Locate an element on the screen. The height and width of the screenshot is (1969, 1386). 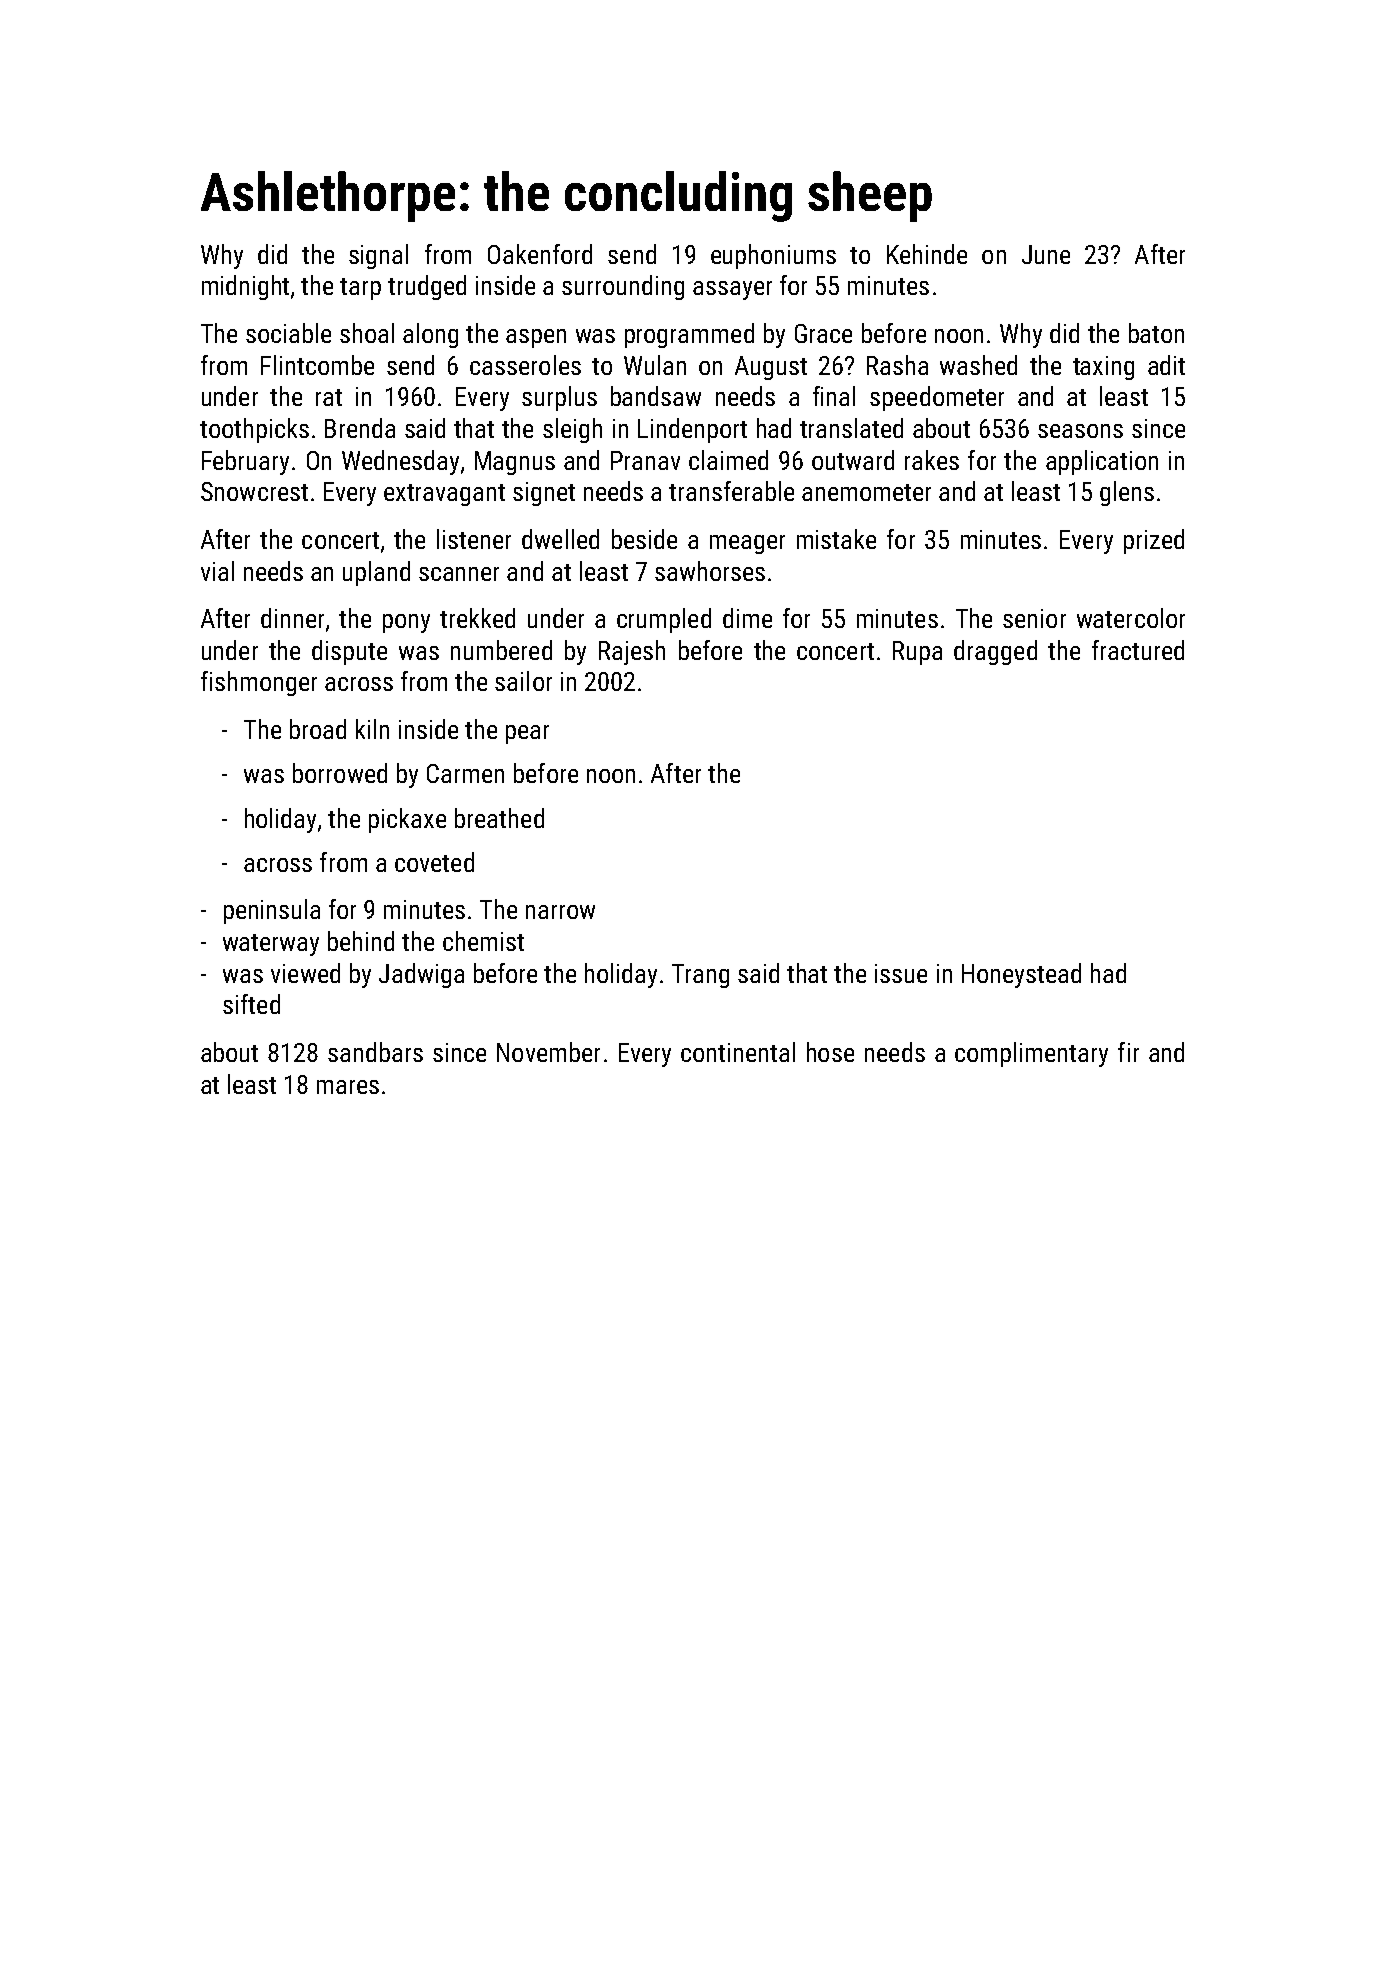
adit is located at coordinates (1166, 365).
